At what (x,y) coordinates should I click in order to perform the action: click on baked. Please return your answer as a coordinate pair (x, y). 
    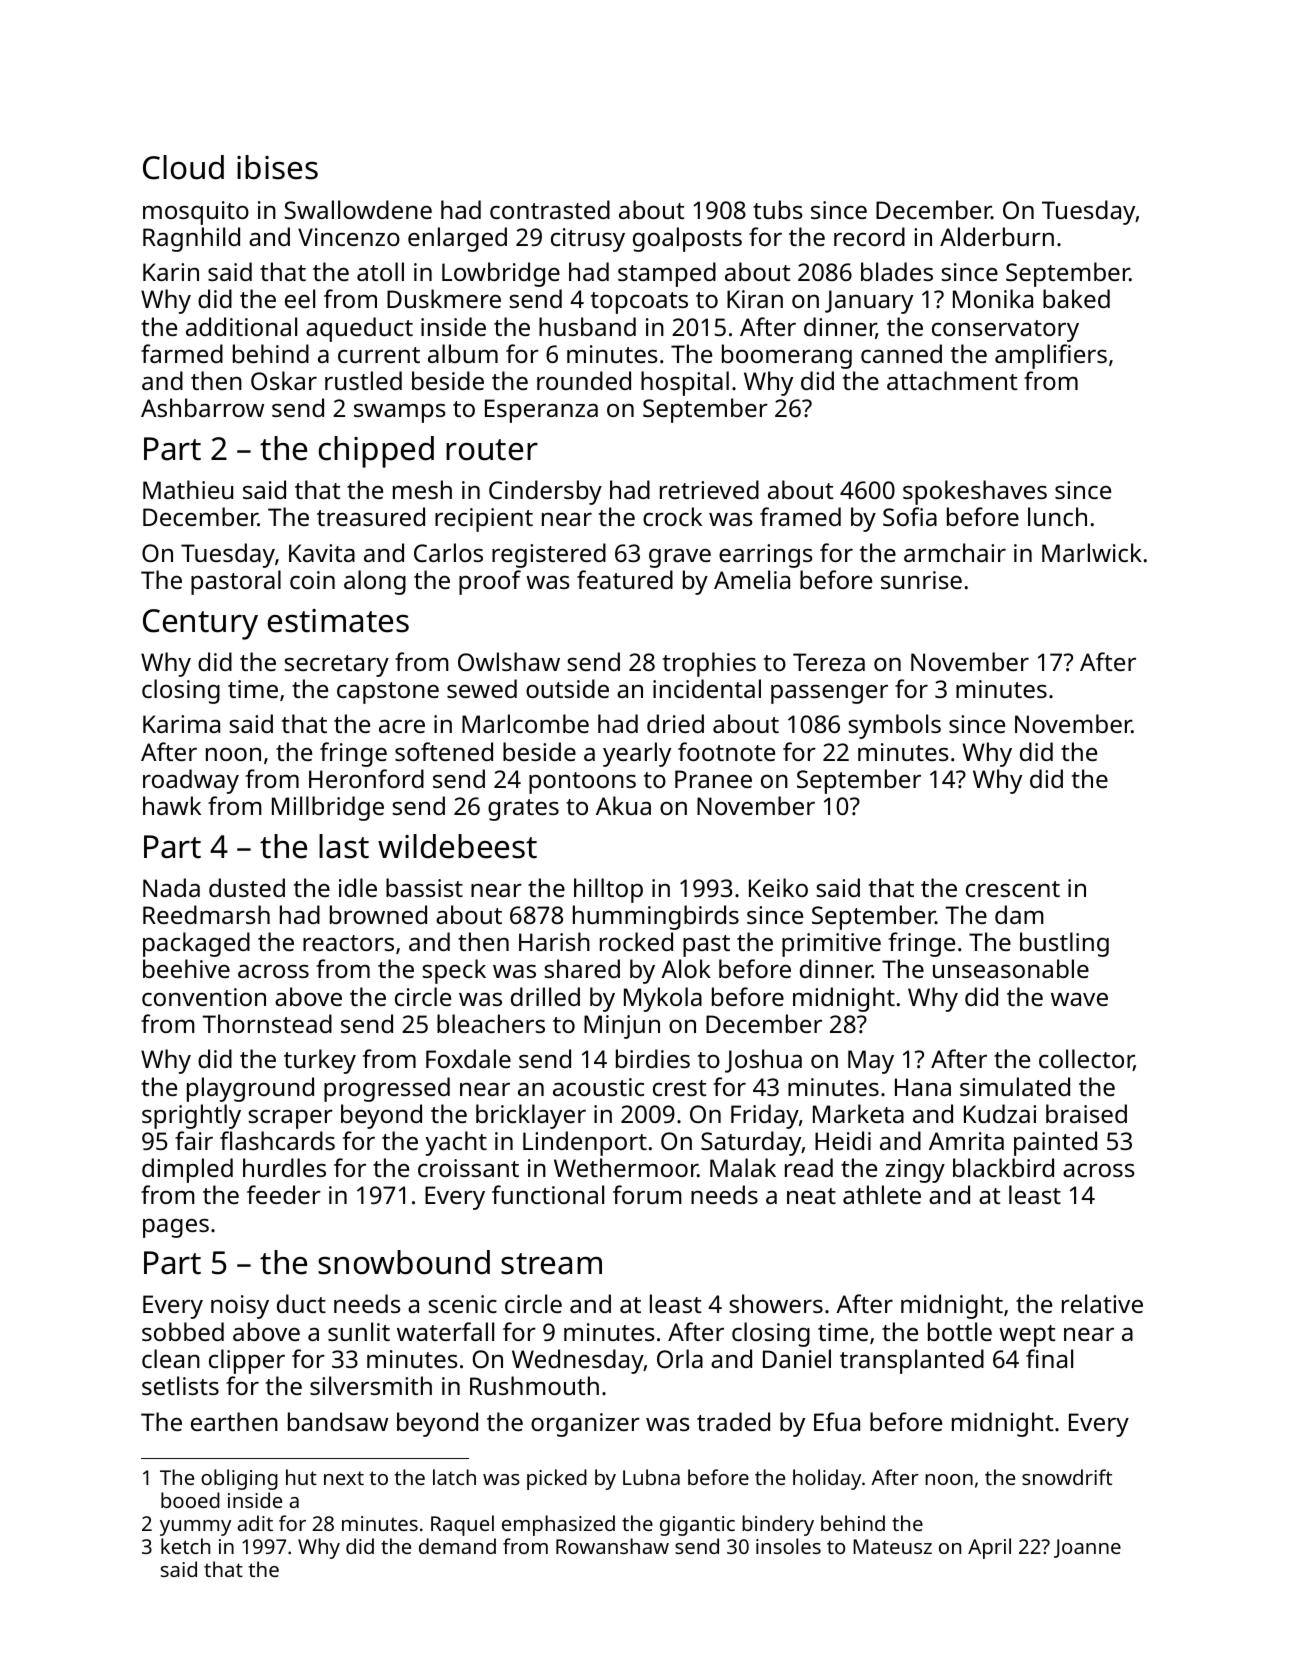
    Looking at the image, I should click on (1076, 298).
